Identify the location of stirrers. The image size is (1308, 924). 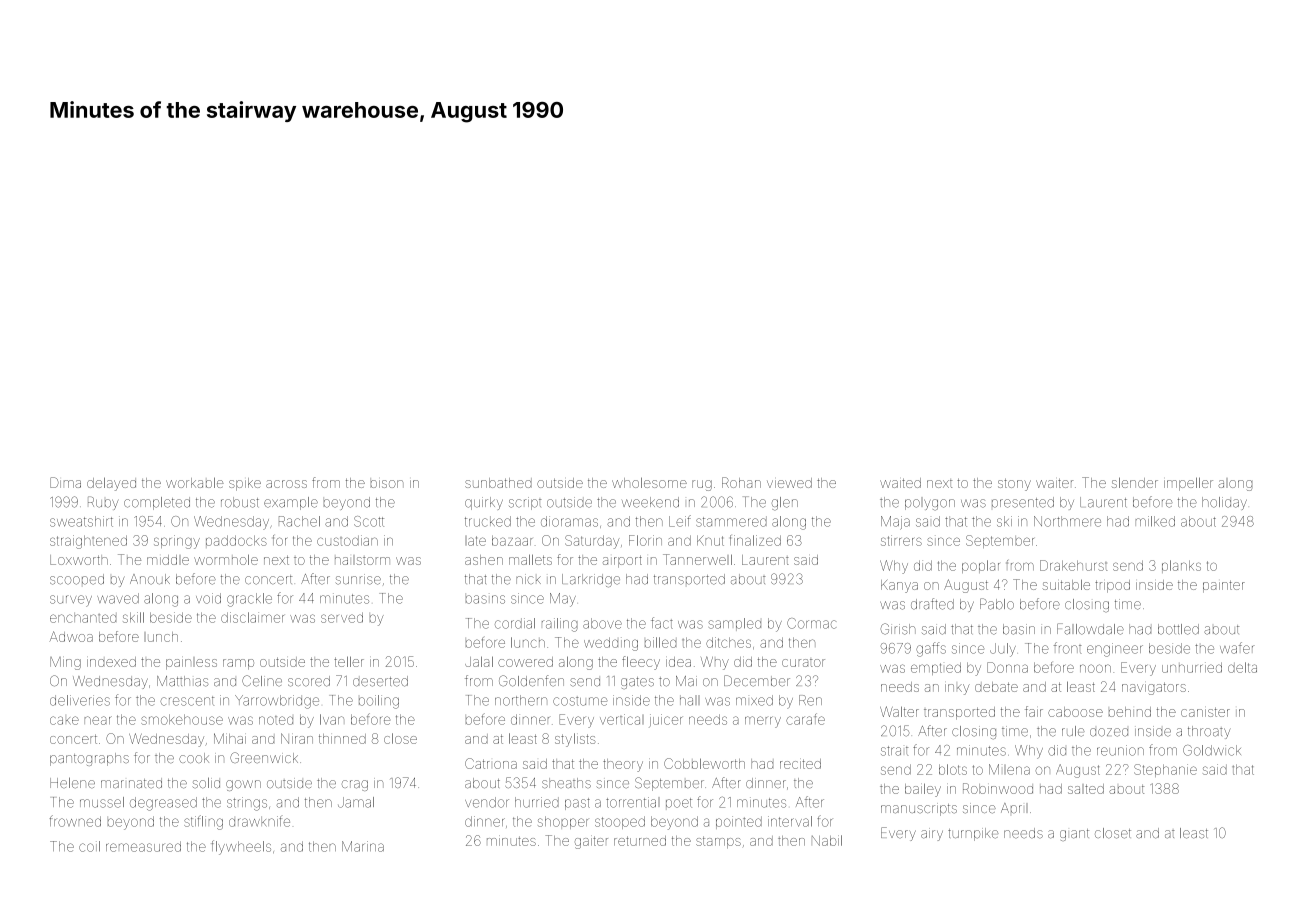
(901, 540).
